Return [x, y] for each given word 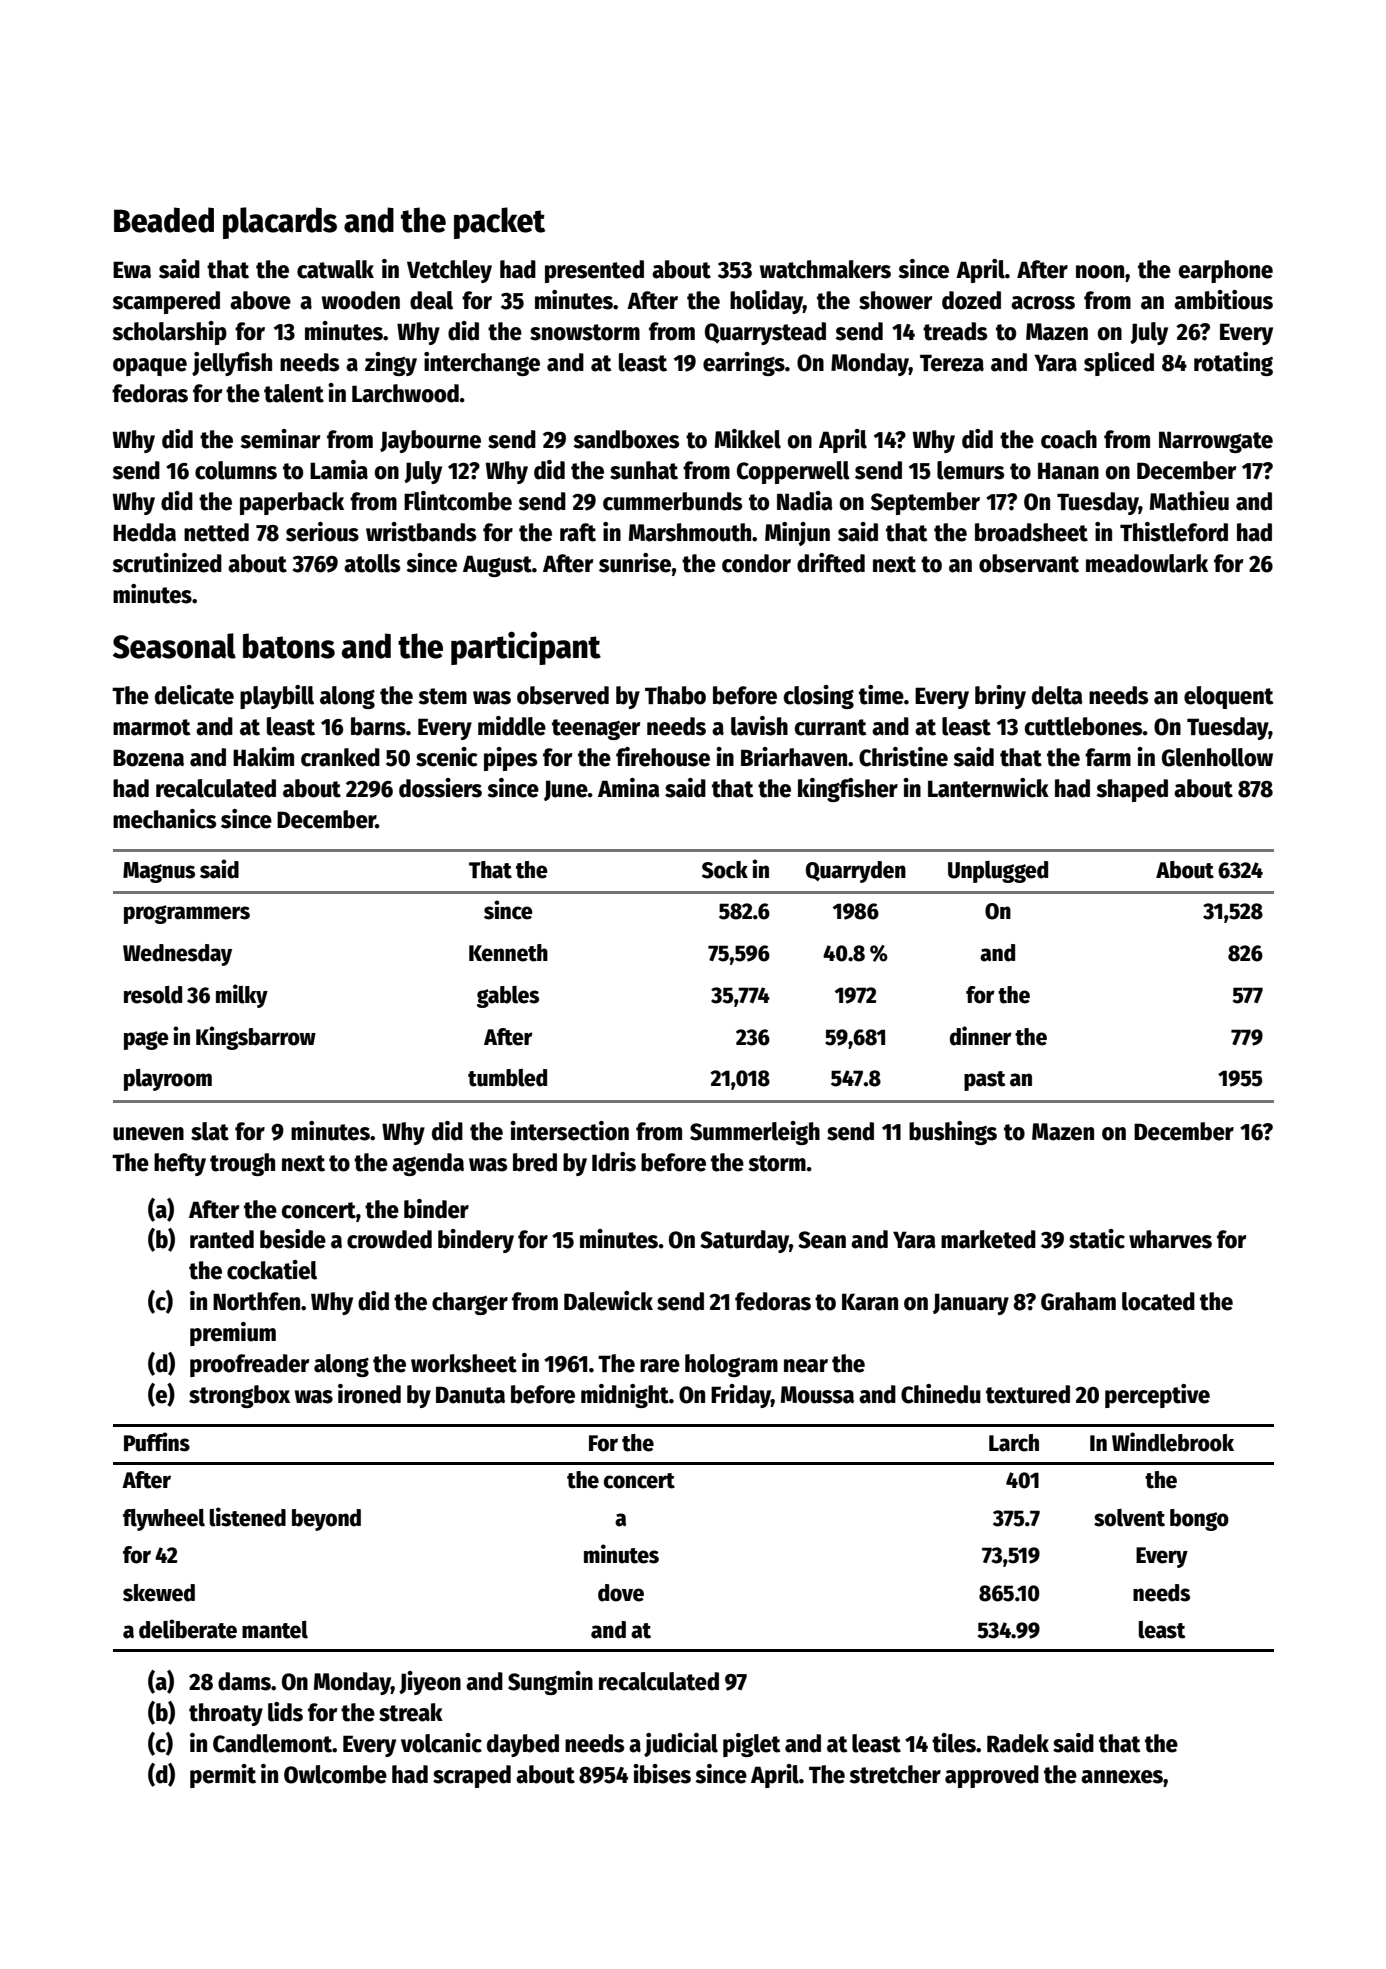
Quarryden [856, 872]
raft [578, 532]
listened [248, 1517]
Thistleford [1174, 532]
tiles [954, 1743]
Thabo [675, 695]
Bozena [148, 758]
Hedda [144, 532]
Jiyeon [430, 1683]
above [260, 300]
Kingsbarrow [256, 1038]
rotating [1233, 364]
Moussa [817, 1395]
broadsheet [1031, 532]
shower [895, 300]
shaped [1132, 790]
